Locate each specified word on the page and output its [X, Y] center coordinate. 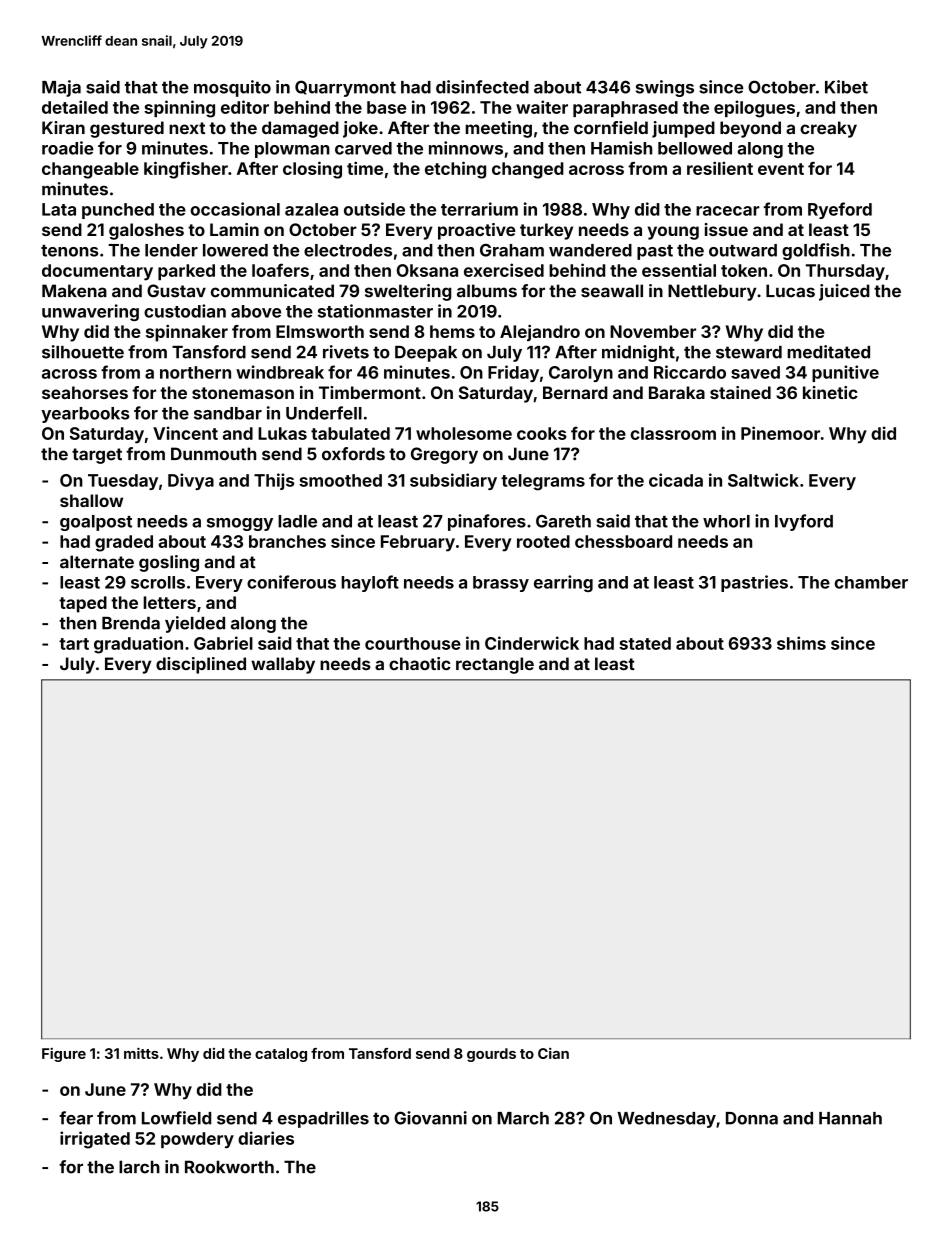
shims [801, 643]
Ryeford [840, 210]
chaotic [420, 663]
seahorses [85, 392]
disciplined [201, 665]
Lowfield [176, 1118]
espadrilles [323, 1119]
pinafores [487, 522]
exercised [504, 270]
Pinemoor [780, 433]
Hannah [850, 1118]
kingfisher [186, 170]
